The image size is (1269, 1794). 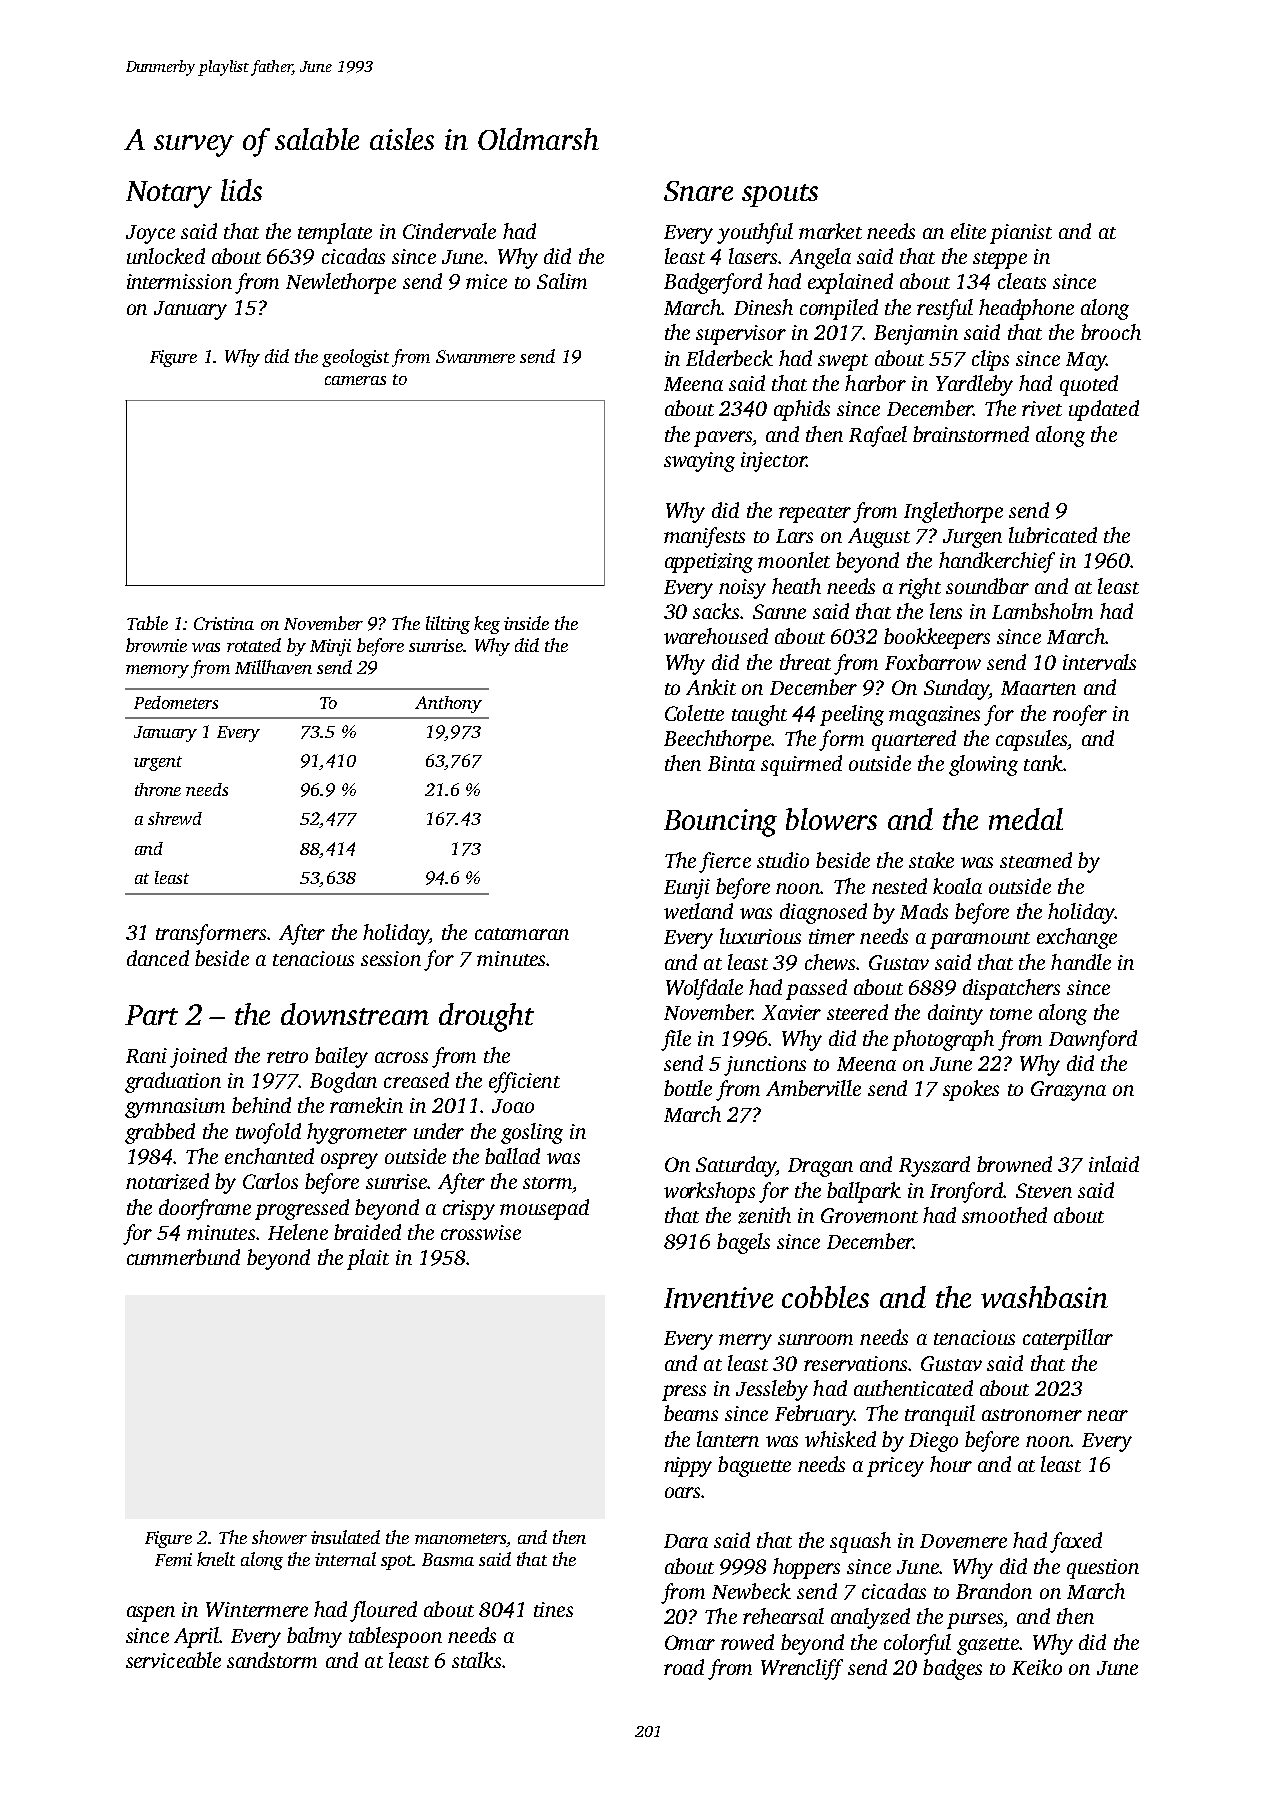 What do you see at coordinates (878, 436) in the screenshot?
I see `Rafael` at bounding box center [878, 436].
